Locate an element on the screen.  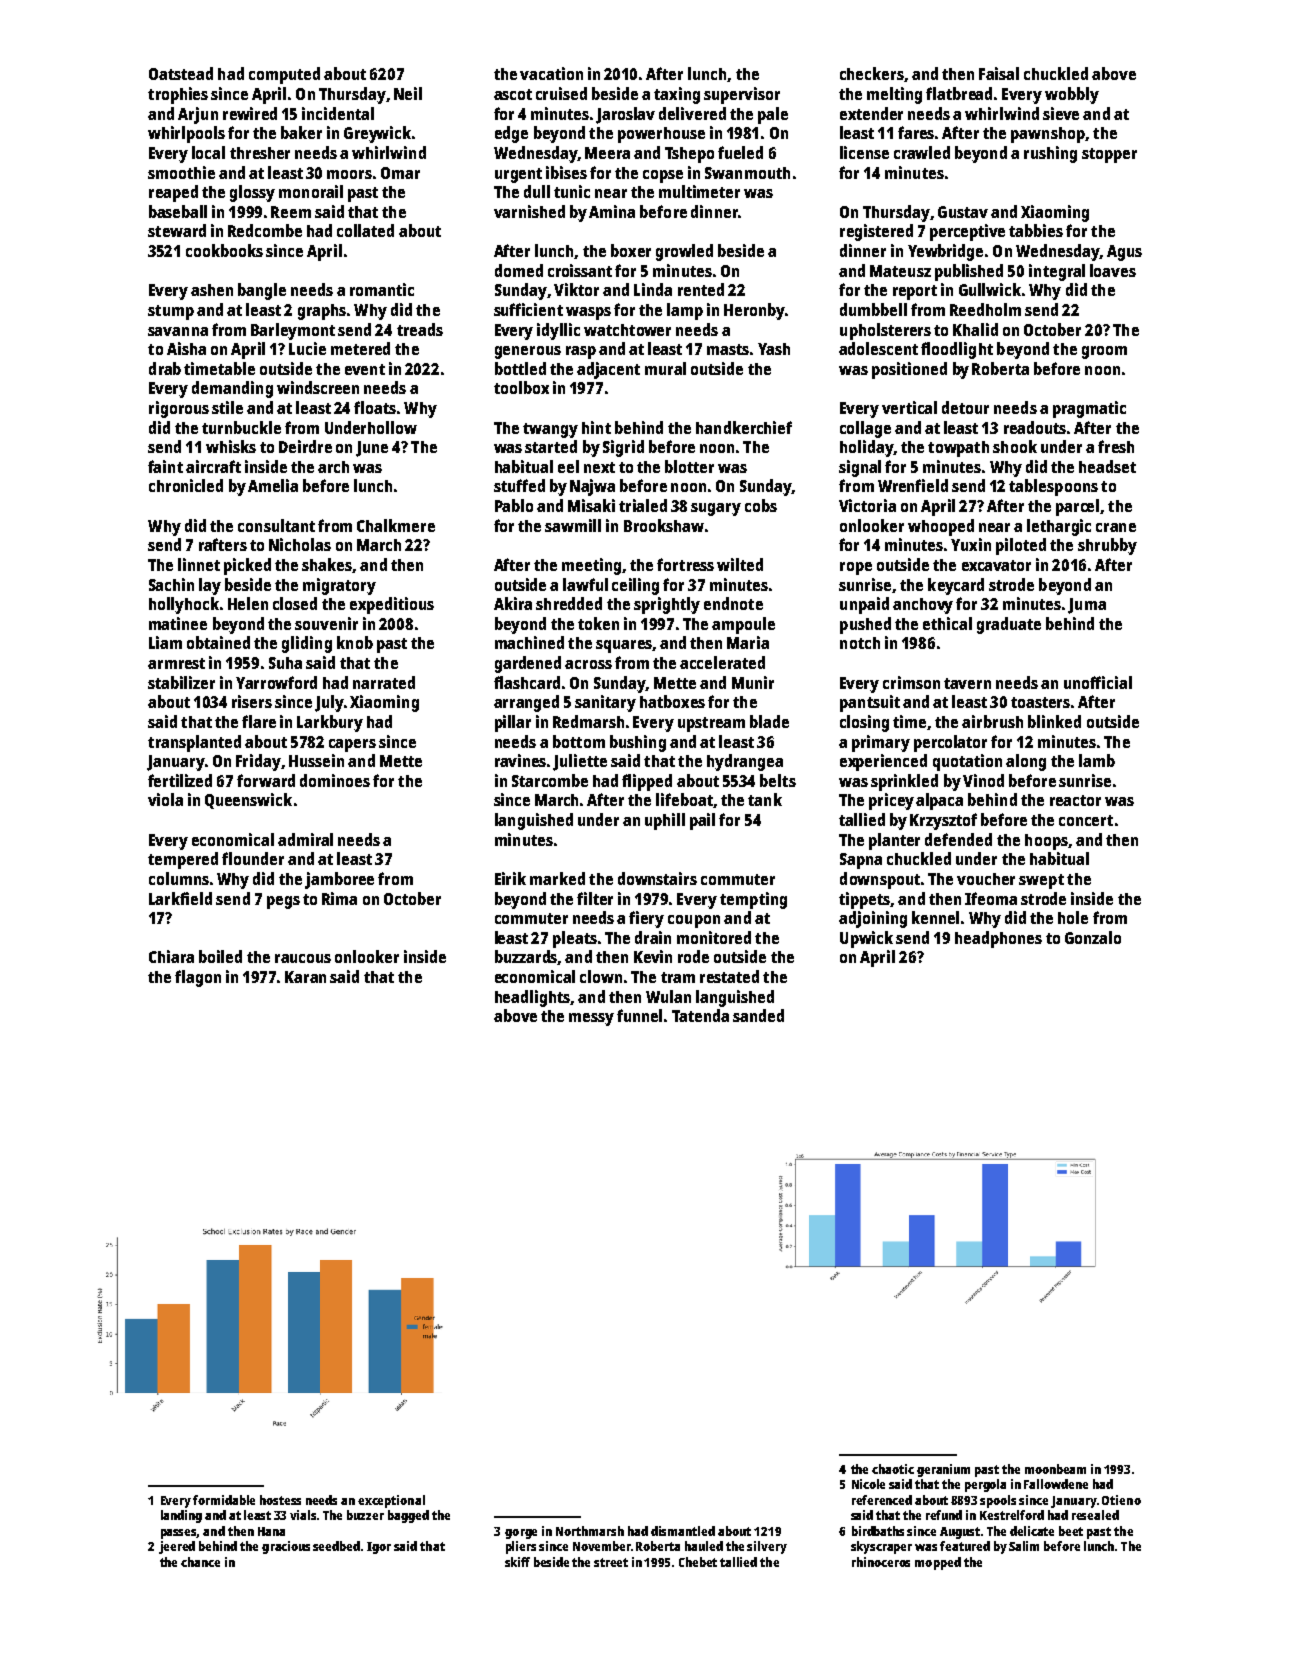
street is located at coordinates (611, 1562).
